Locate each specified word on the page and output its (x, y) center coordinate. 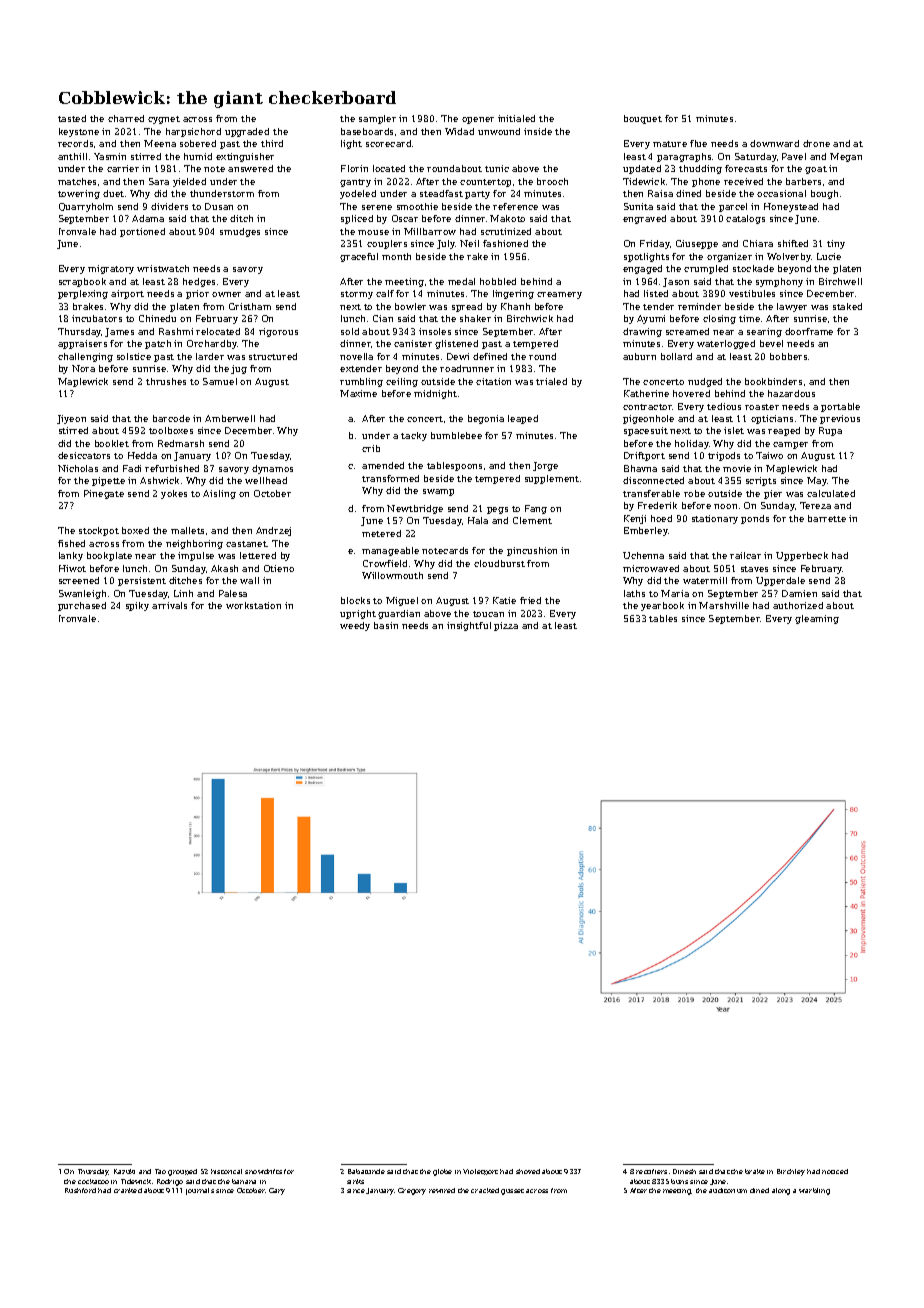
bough (824, 194)
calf (385, 293)
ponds (755, 519)
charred (126, 118)
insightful (469, 626)
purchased (82, 606)
